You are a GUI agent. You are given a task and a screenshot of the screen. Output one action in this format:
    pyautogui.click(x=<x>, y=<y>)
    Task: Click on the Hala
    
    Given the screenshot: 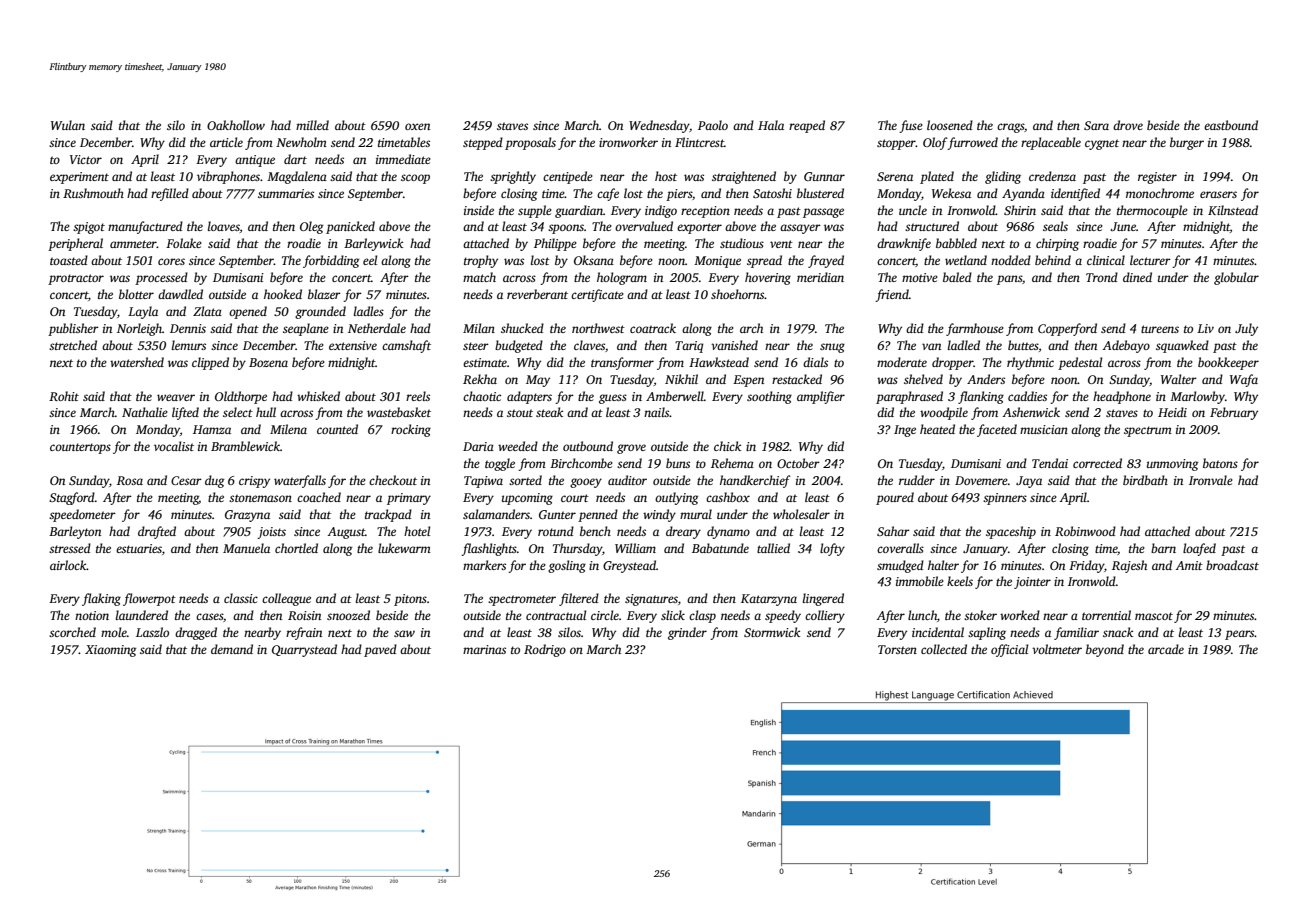 What is the action you would take?
    pyautogui.click(x=771, y=125)
